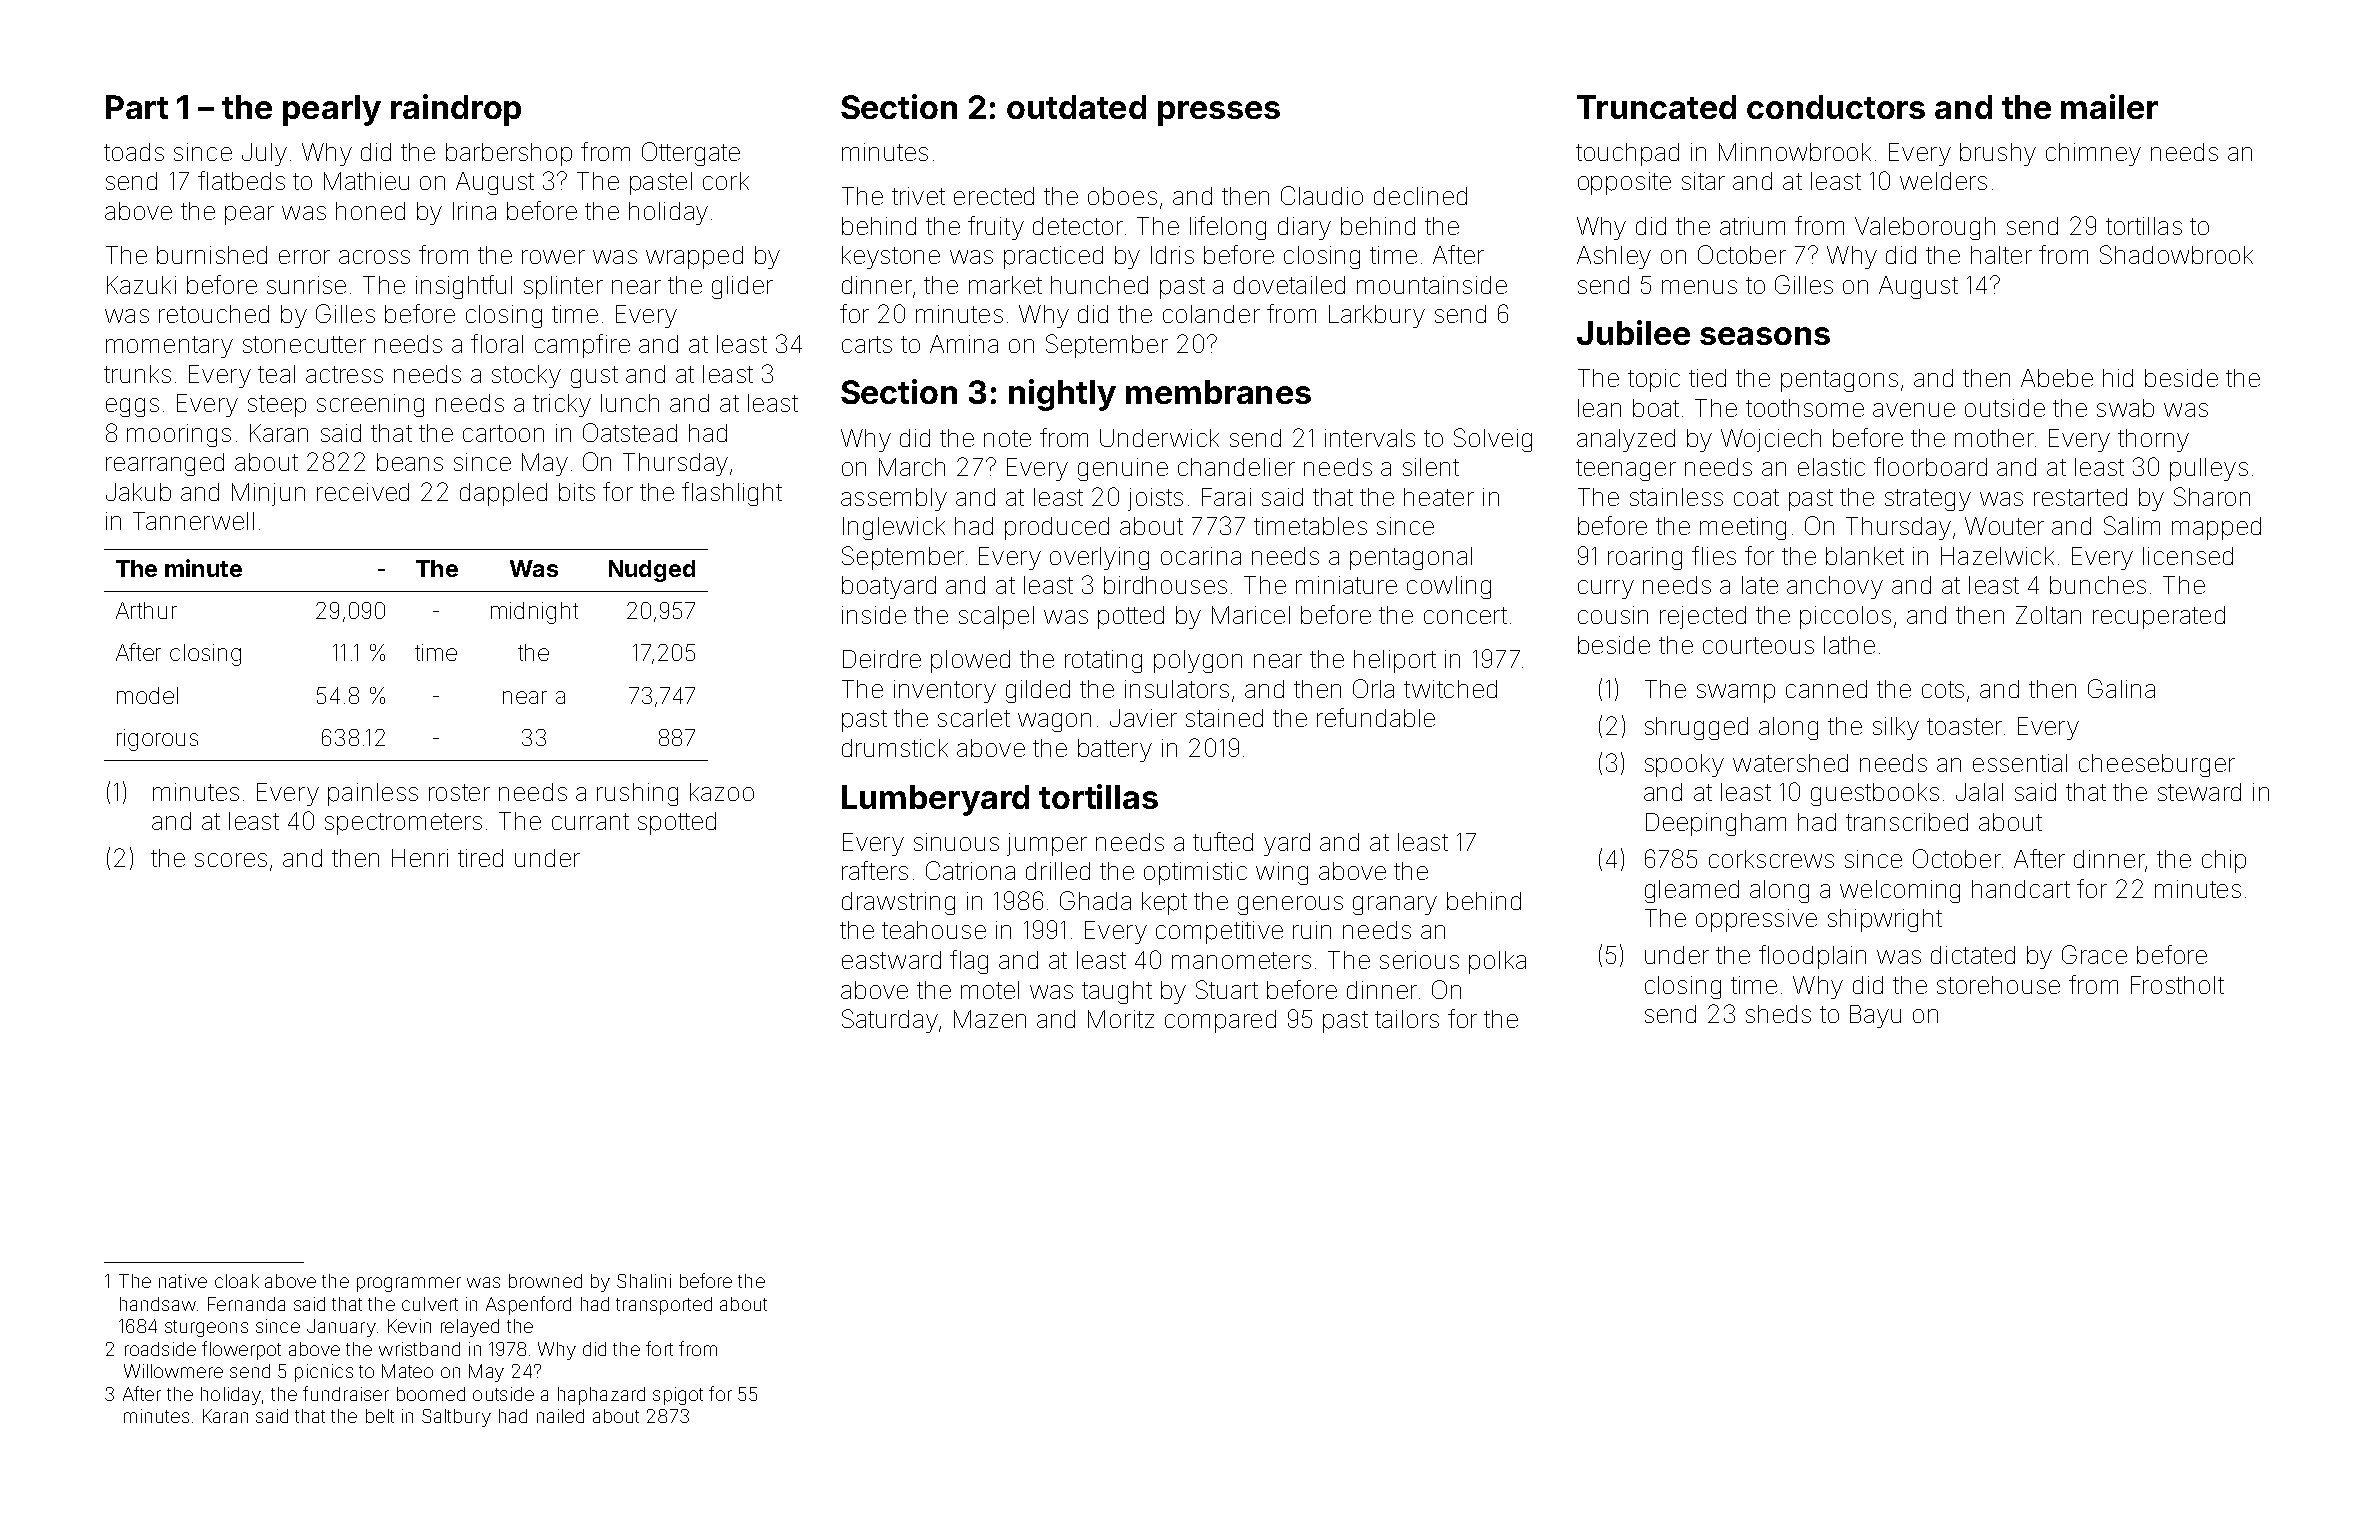 This screenshot has height=1540, width=2380. I want to click on outdated, so click(1076, 107).
